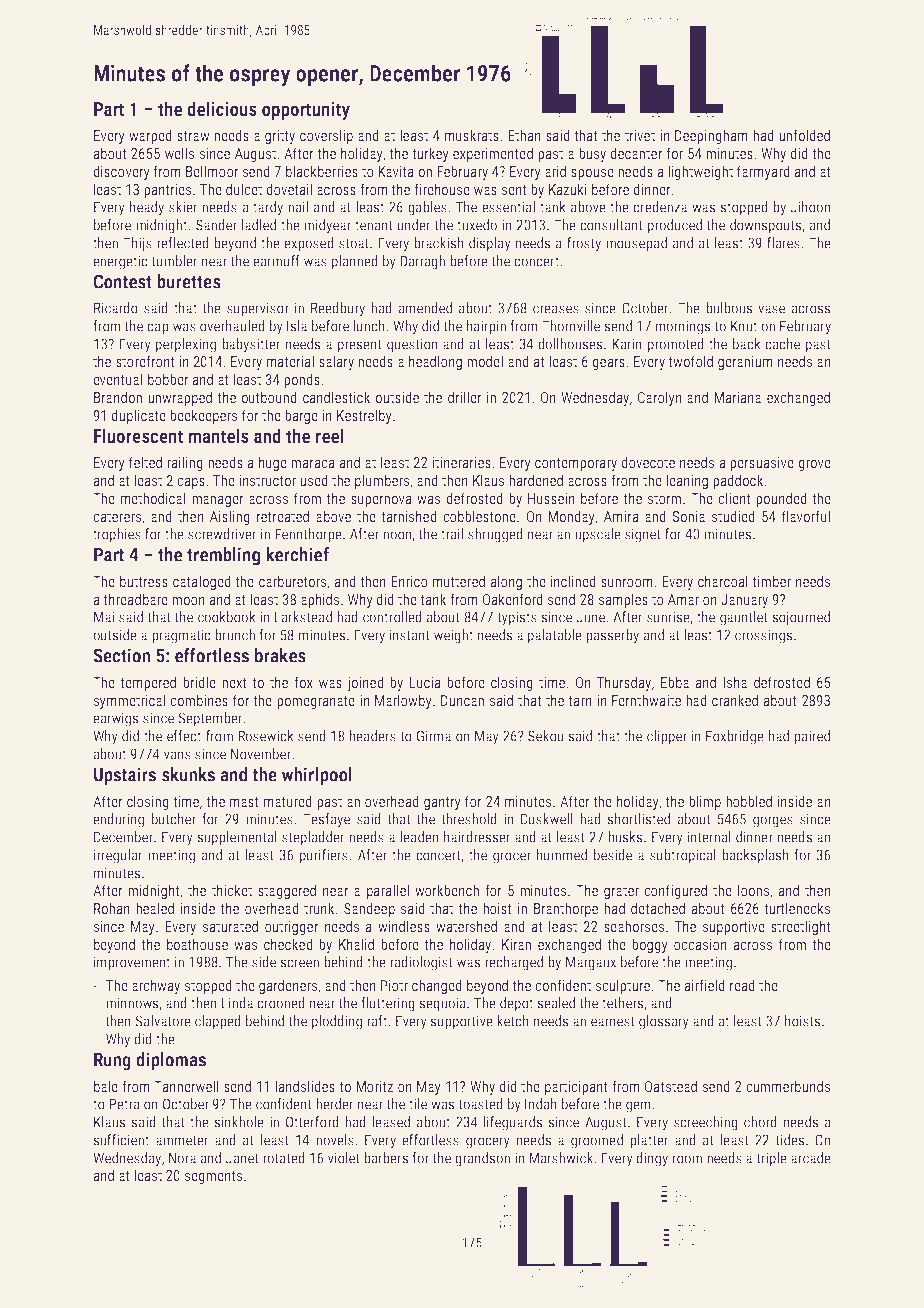 This image has height=1308, width=924. I want to click on studied, so click(733, 516).
